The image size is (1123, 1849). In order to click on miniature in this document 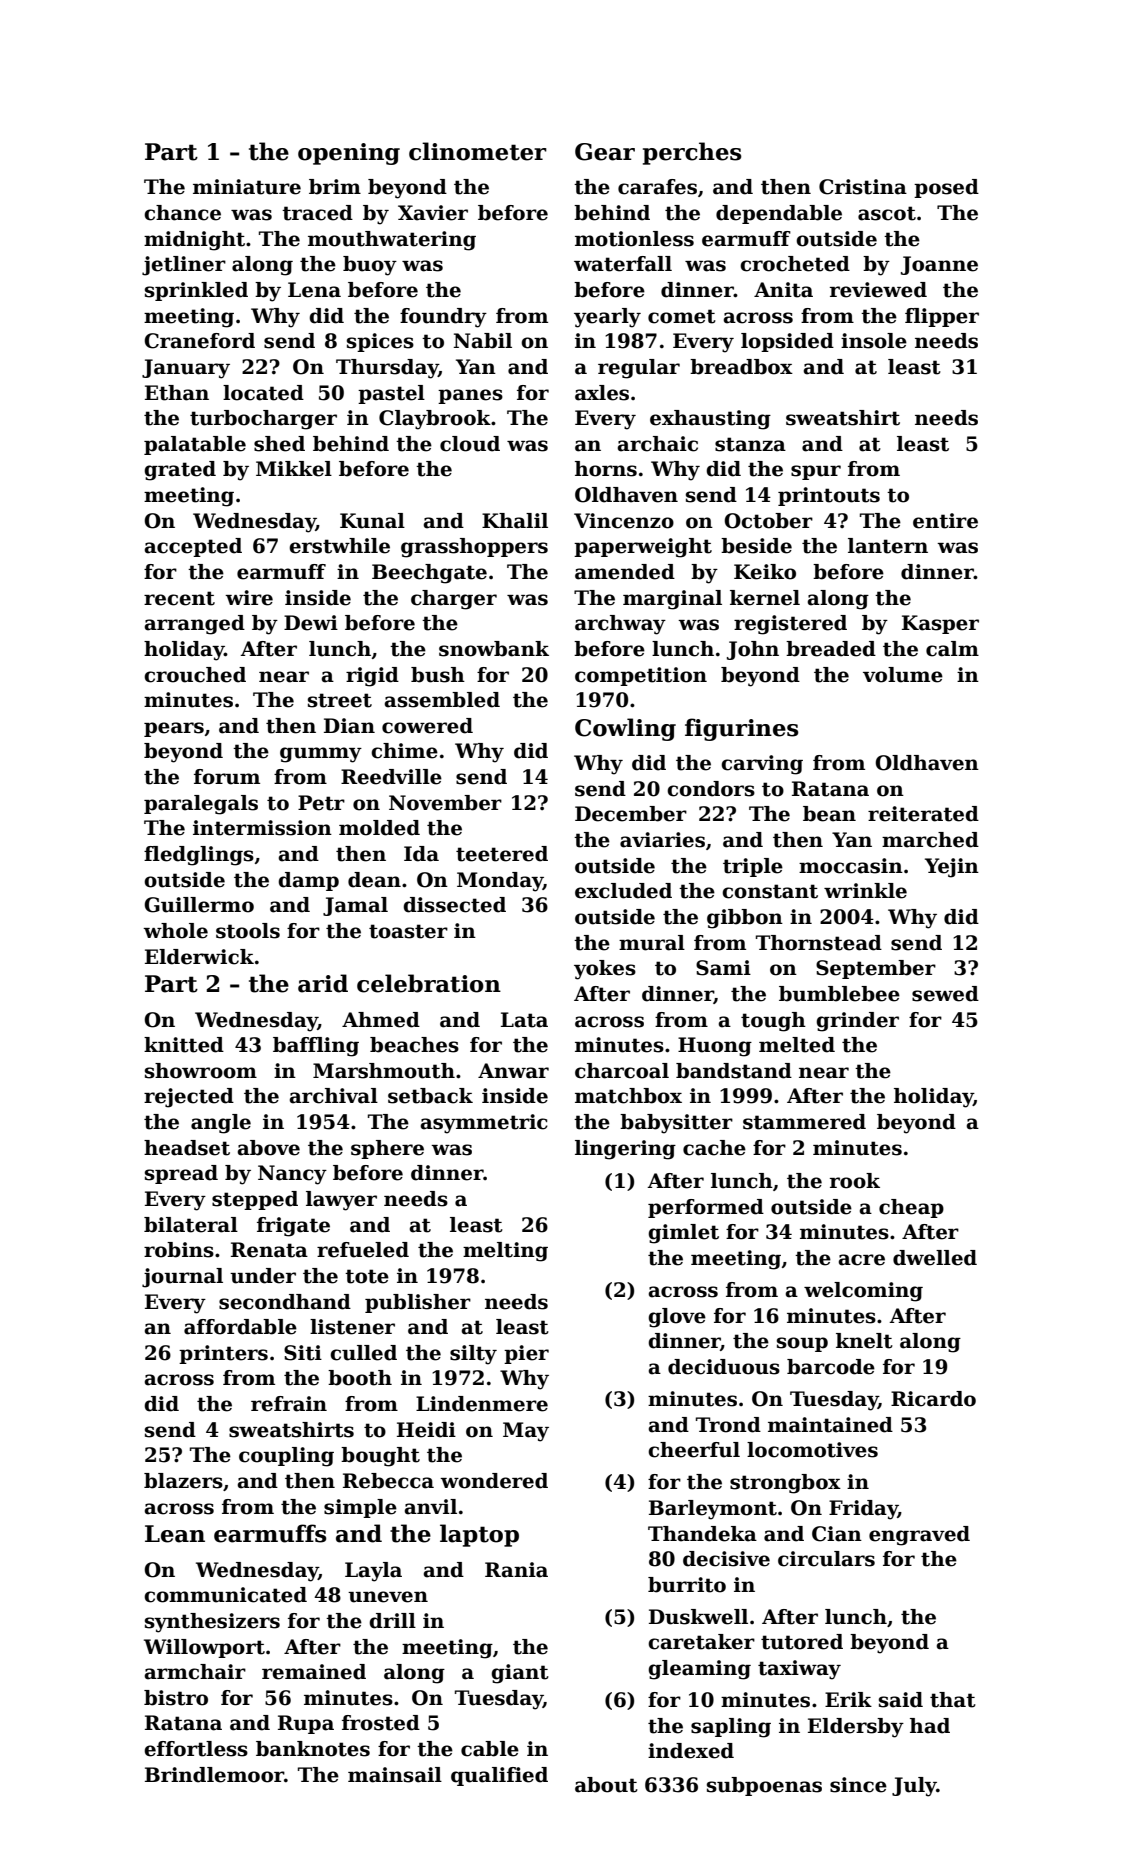, I will do `click(247, 187)`.
